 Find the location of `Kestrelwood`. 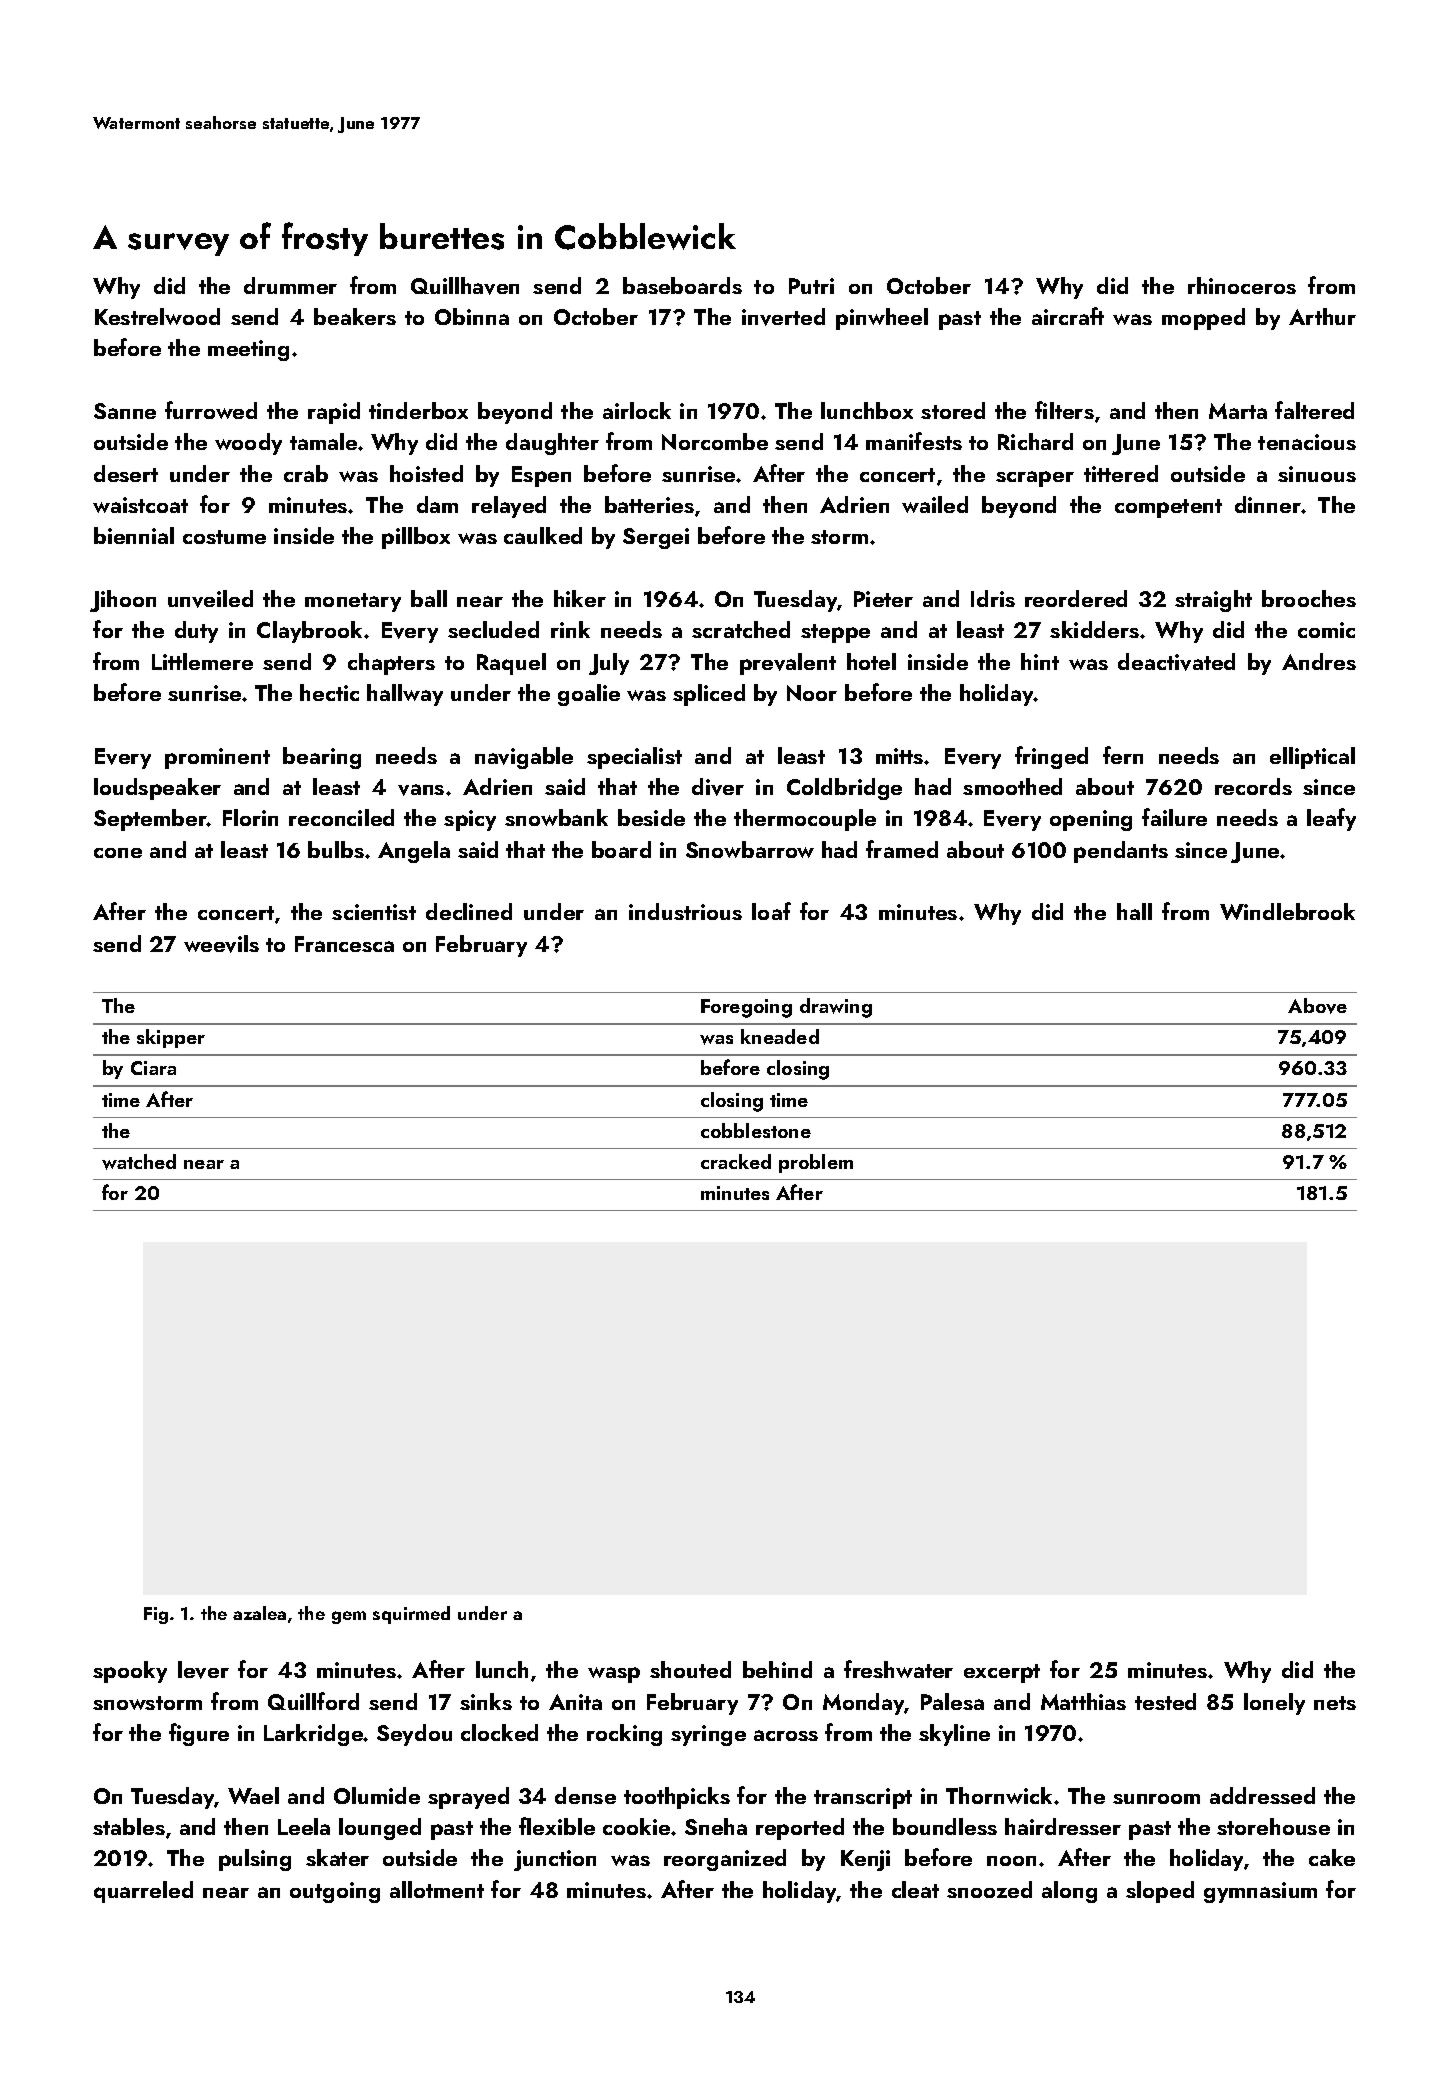

Kestrelwood is located at coordinates (157, 316).
